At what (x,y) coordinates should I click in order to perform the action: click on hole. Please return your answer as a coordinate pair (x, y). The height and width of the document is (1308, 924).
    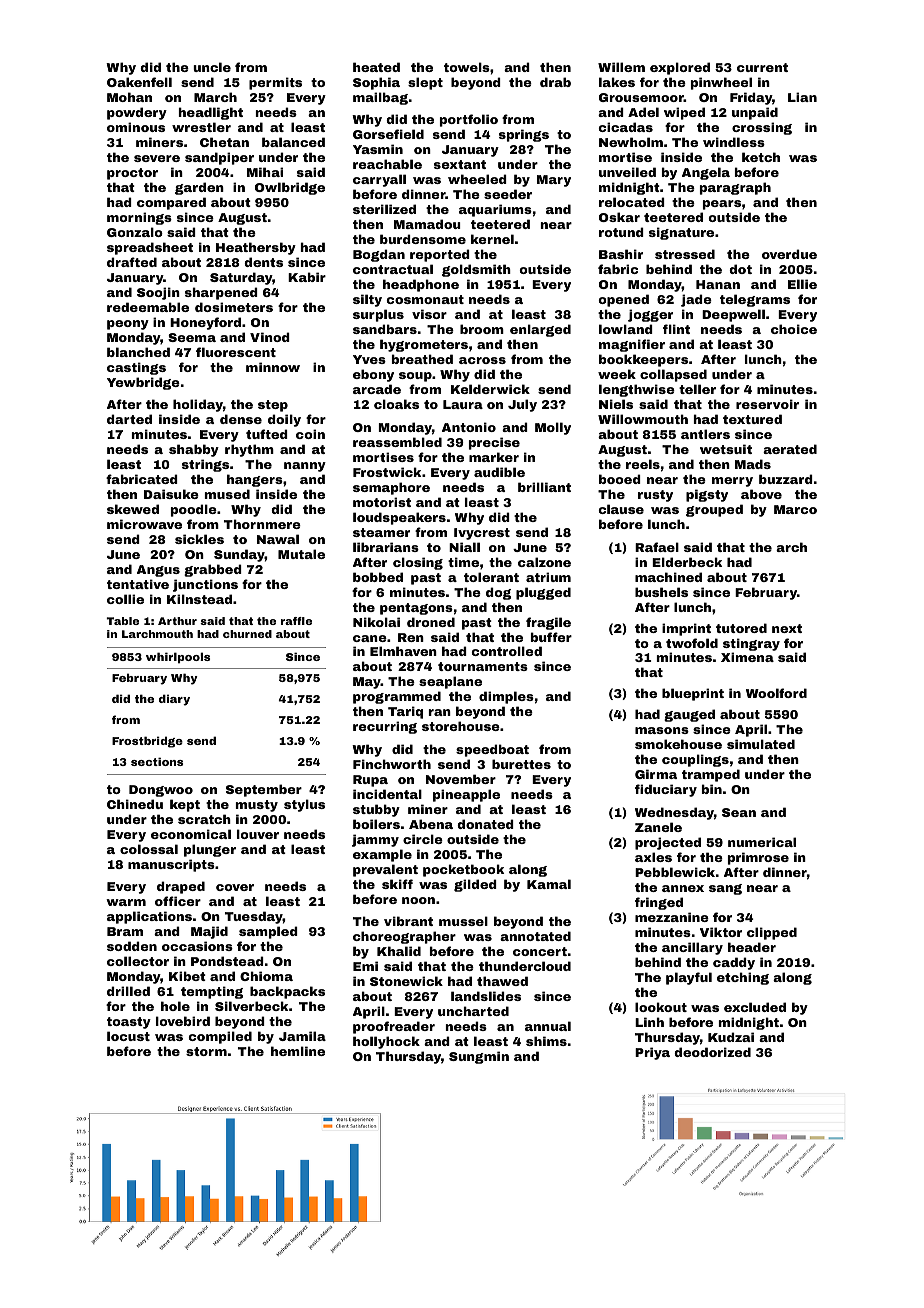
    Looking at the image, I should click on (175, 1006).
